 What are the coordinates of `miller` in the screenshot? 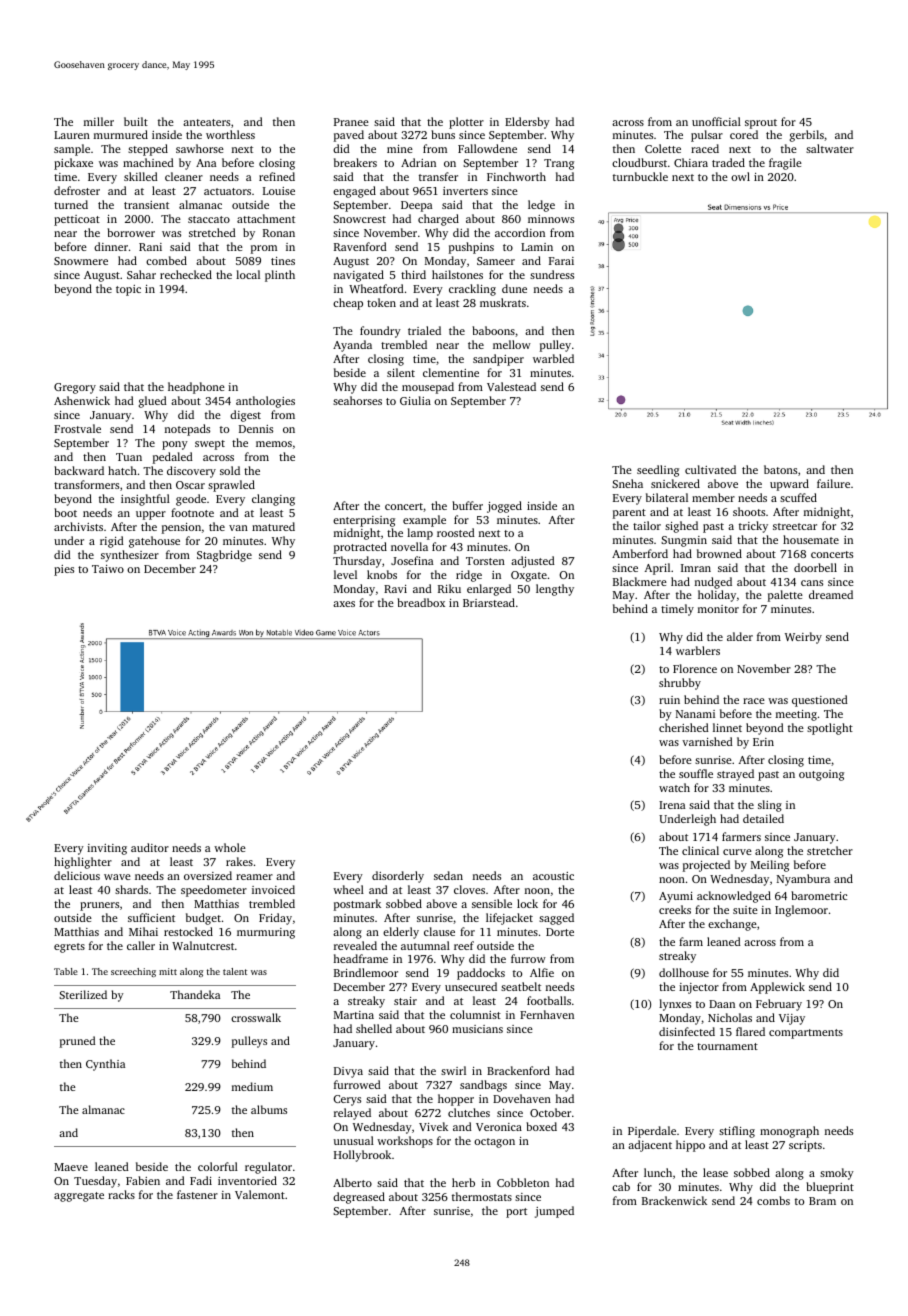 It's located at (99, 121).
